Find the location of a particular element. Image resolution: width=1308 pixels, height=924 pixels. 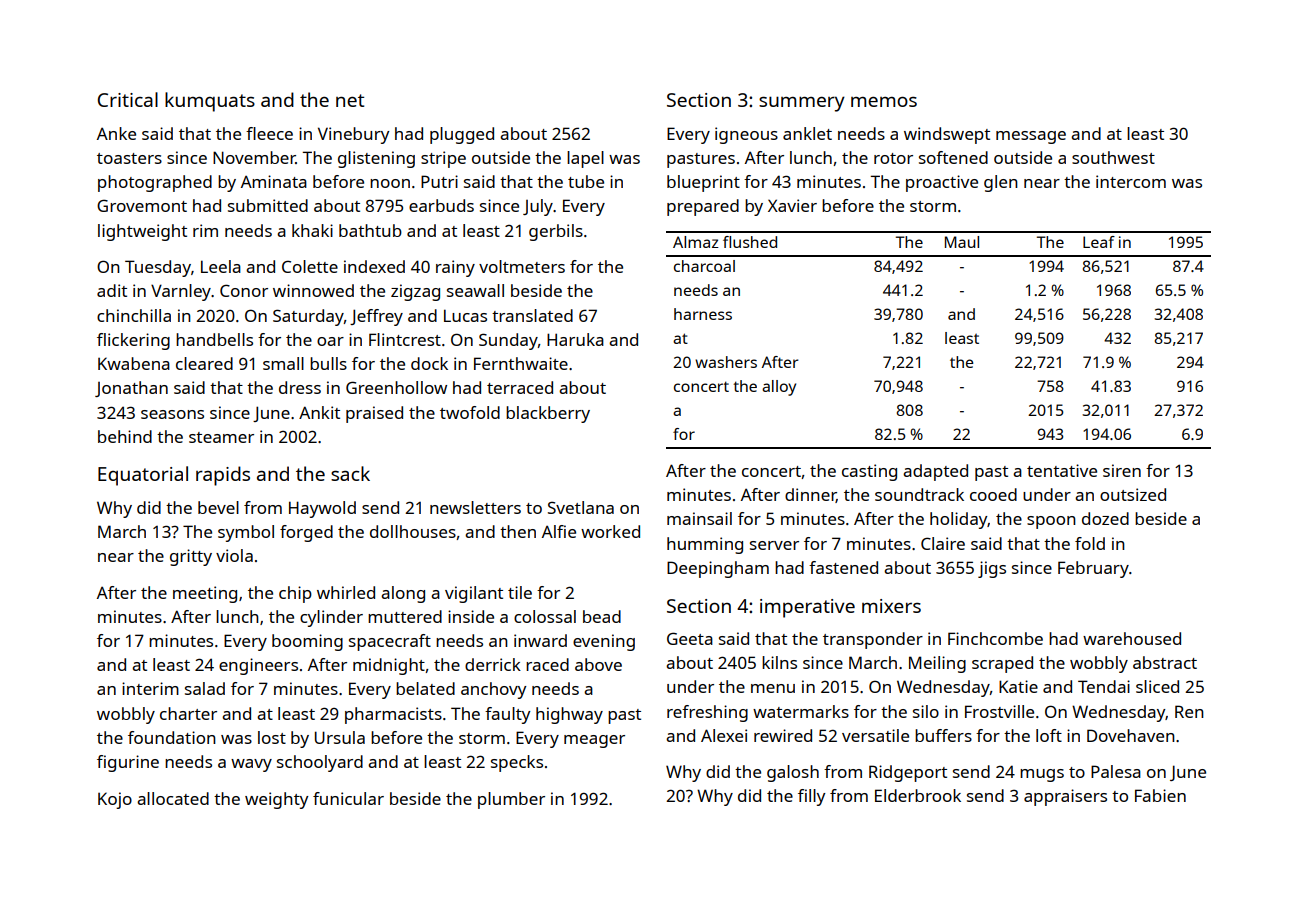

Maul is located at coordinates (962, 242).
